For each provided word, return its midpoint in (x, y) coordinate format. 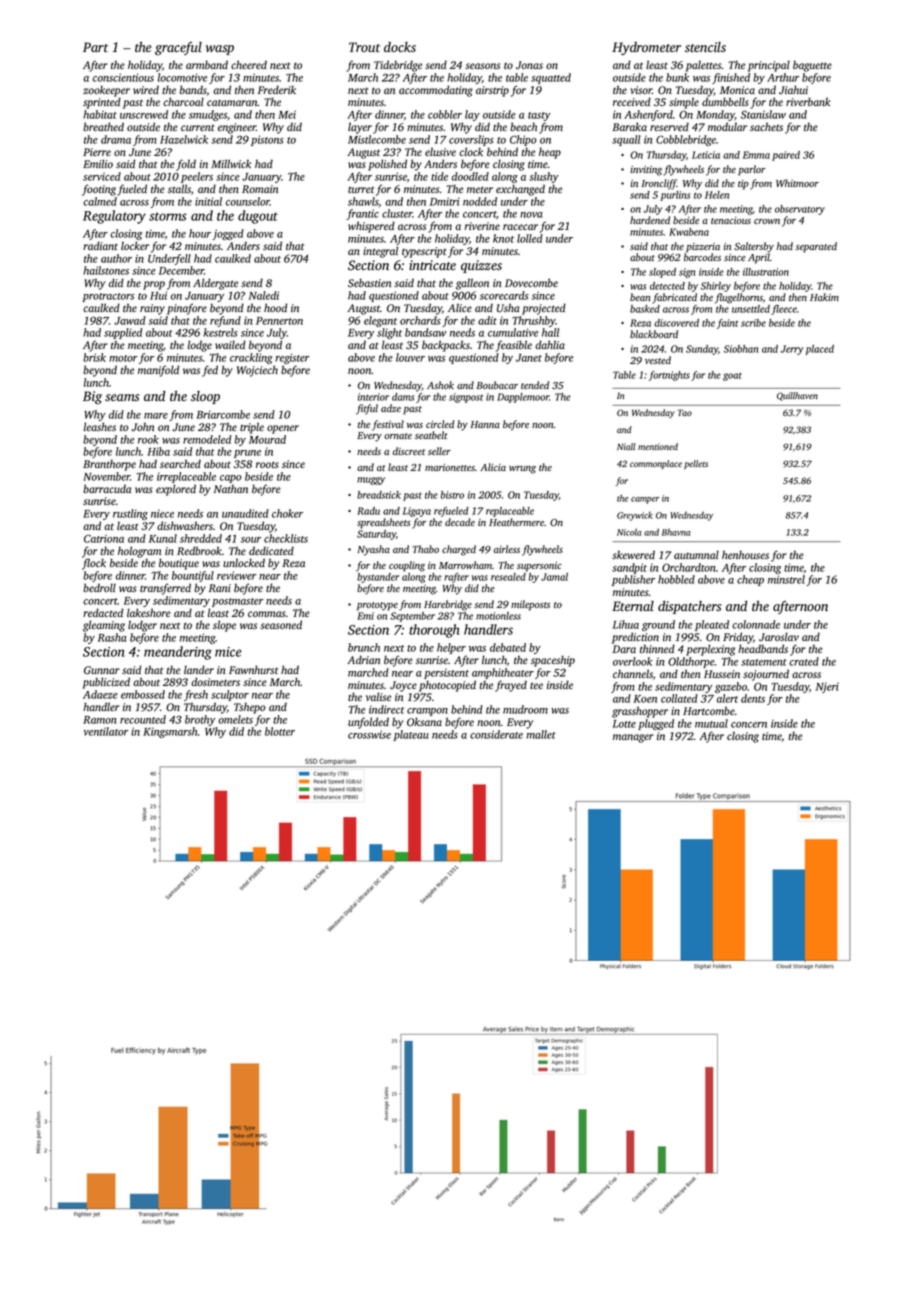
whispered (371, 227)
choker (287, 513)
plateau (411, 735)
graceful (178, 49)
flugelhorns (739, 298)
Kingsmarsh (170, 732)
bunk (677, 77)
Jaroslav (779, 637)
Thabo (426, 549)
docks (400, 47)
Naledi (264, 295)
